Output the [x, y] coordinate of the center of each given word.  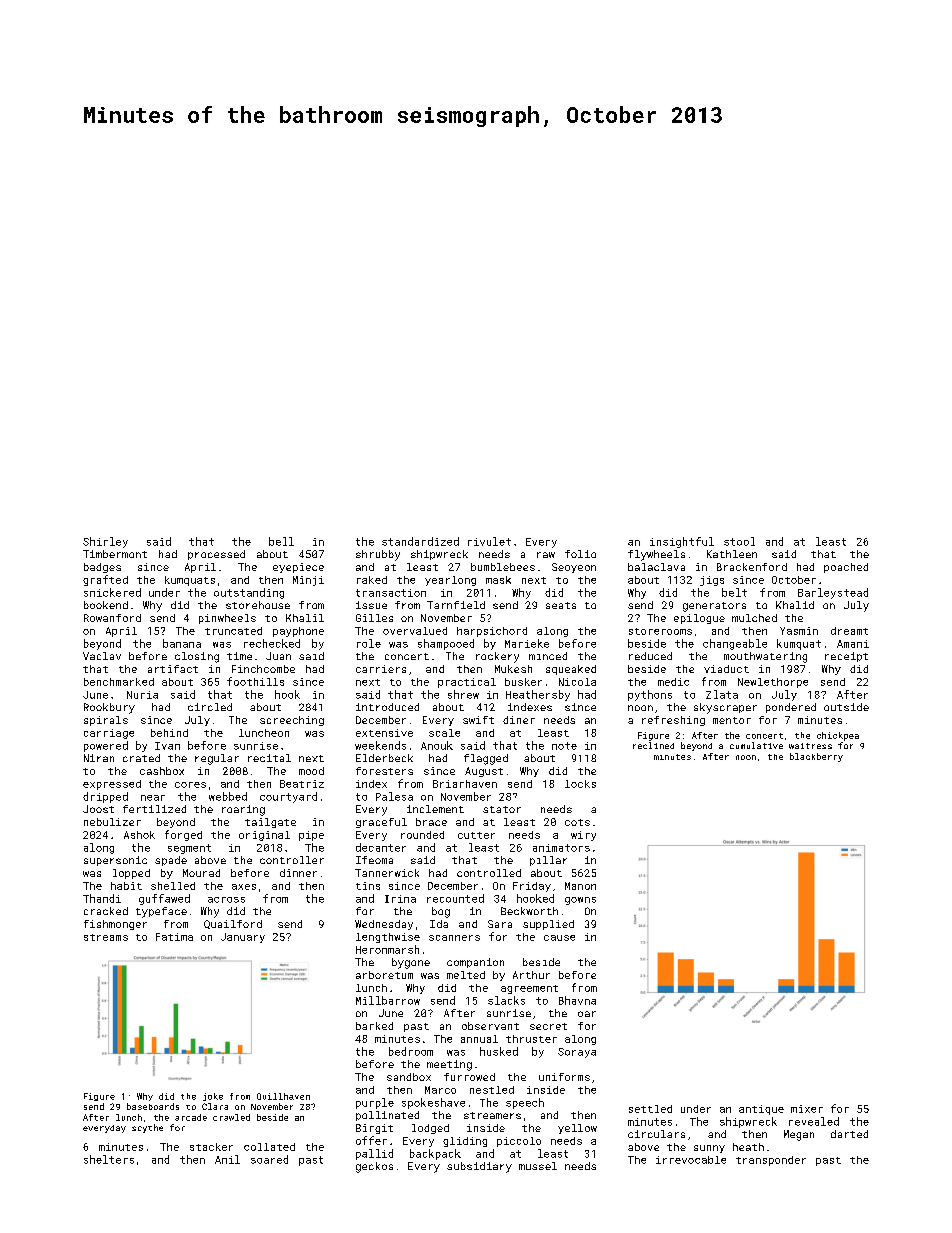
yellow [577, 1129]
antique [761, 1110]
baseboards [153, 1106]
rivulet [489, 541]
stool [739, 541]
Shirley [105, 542]
